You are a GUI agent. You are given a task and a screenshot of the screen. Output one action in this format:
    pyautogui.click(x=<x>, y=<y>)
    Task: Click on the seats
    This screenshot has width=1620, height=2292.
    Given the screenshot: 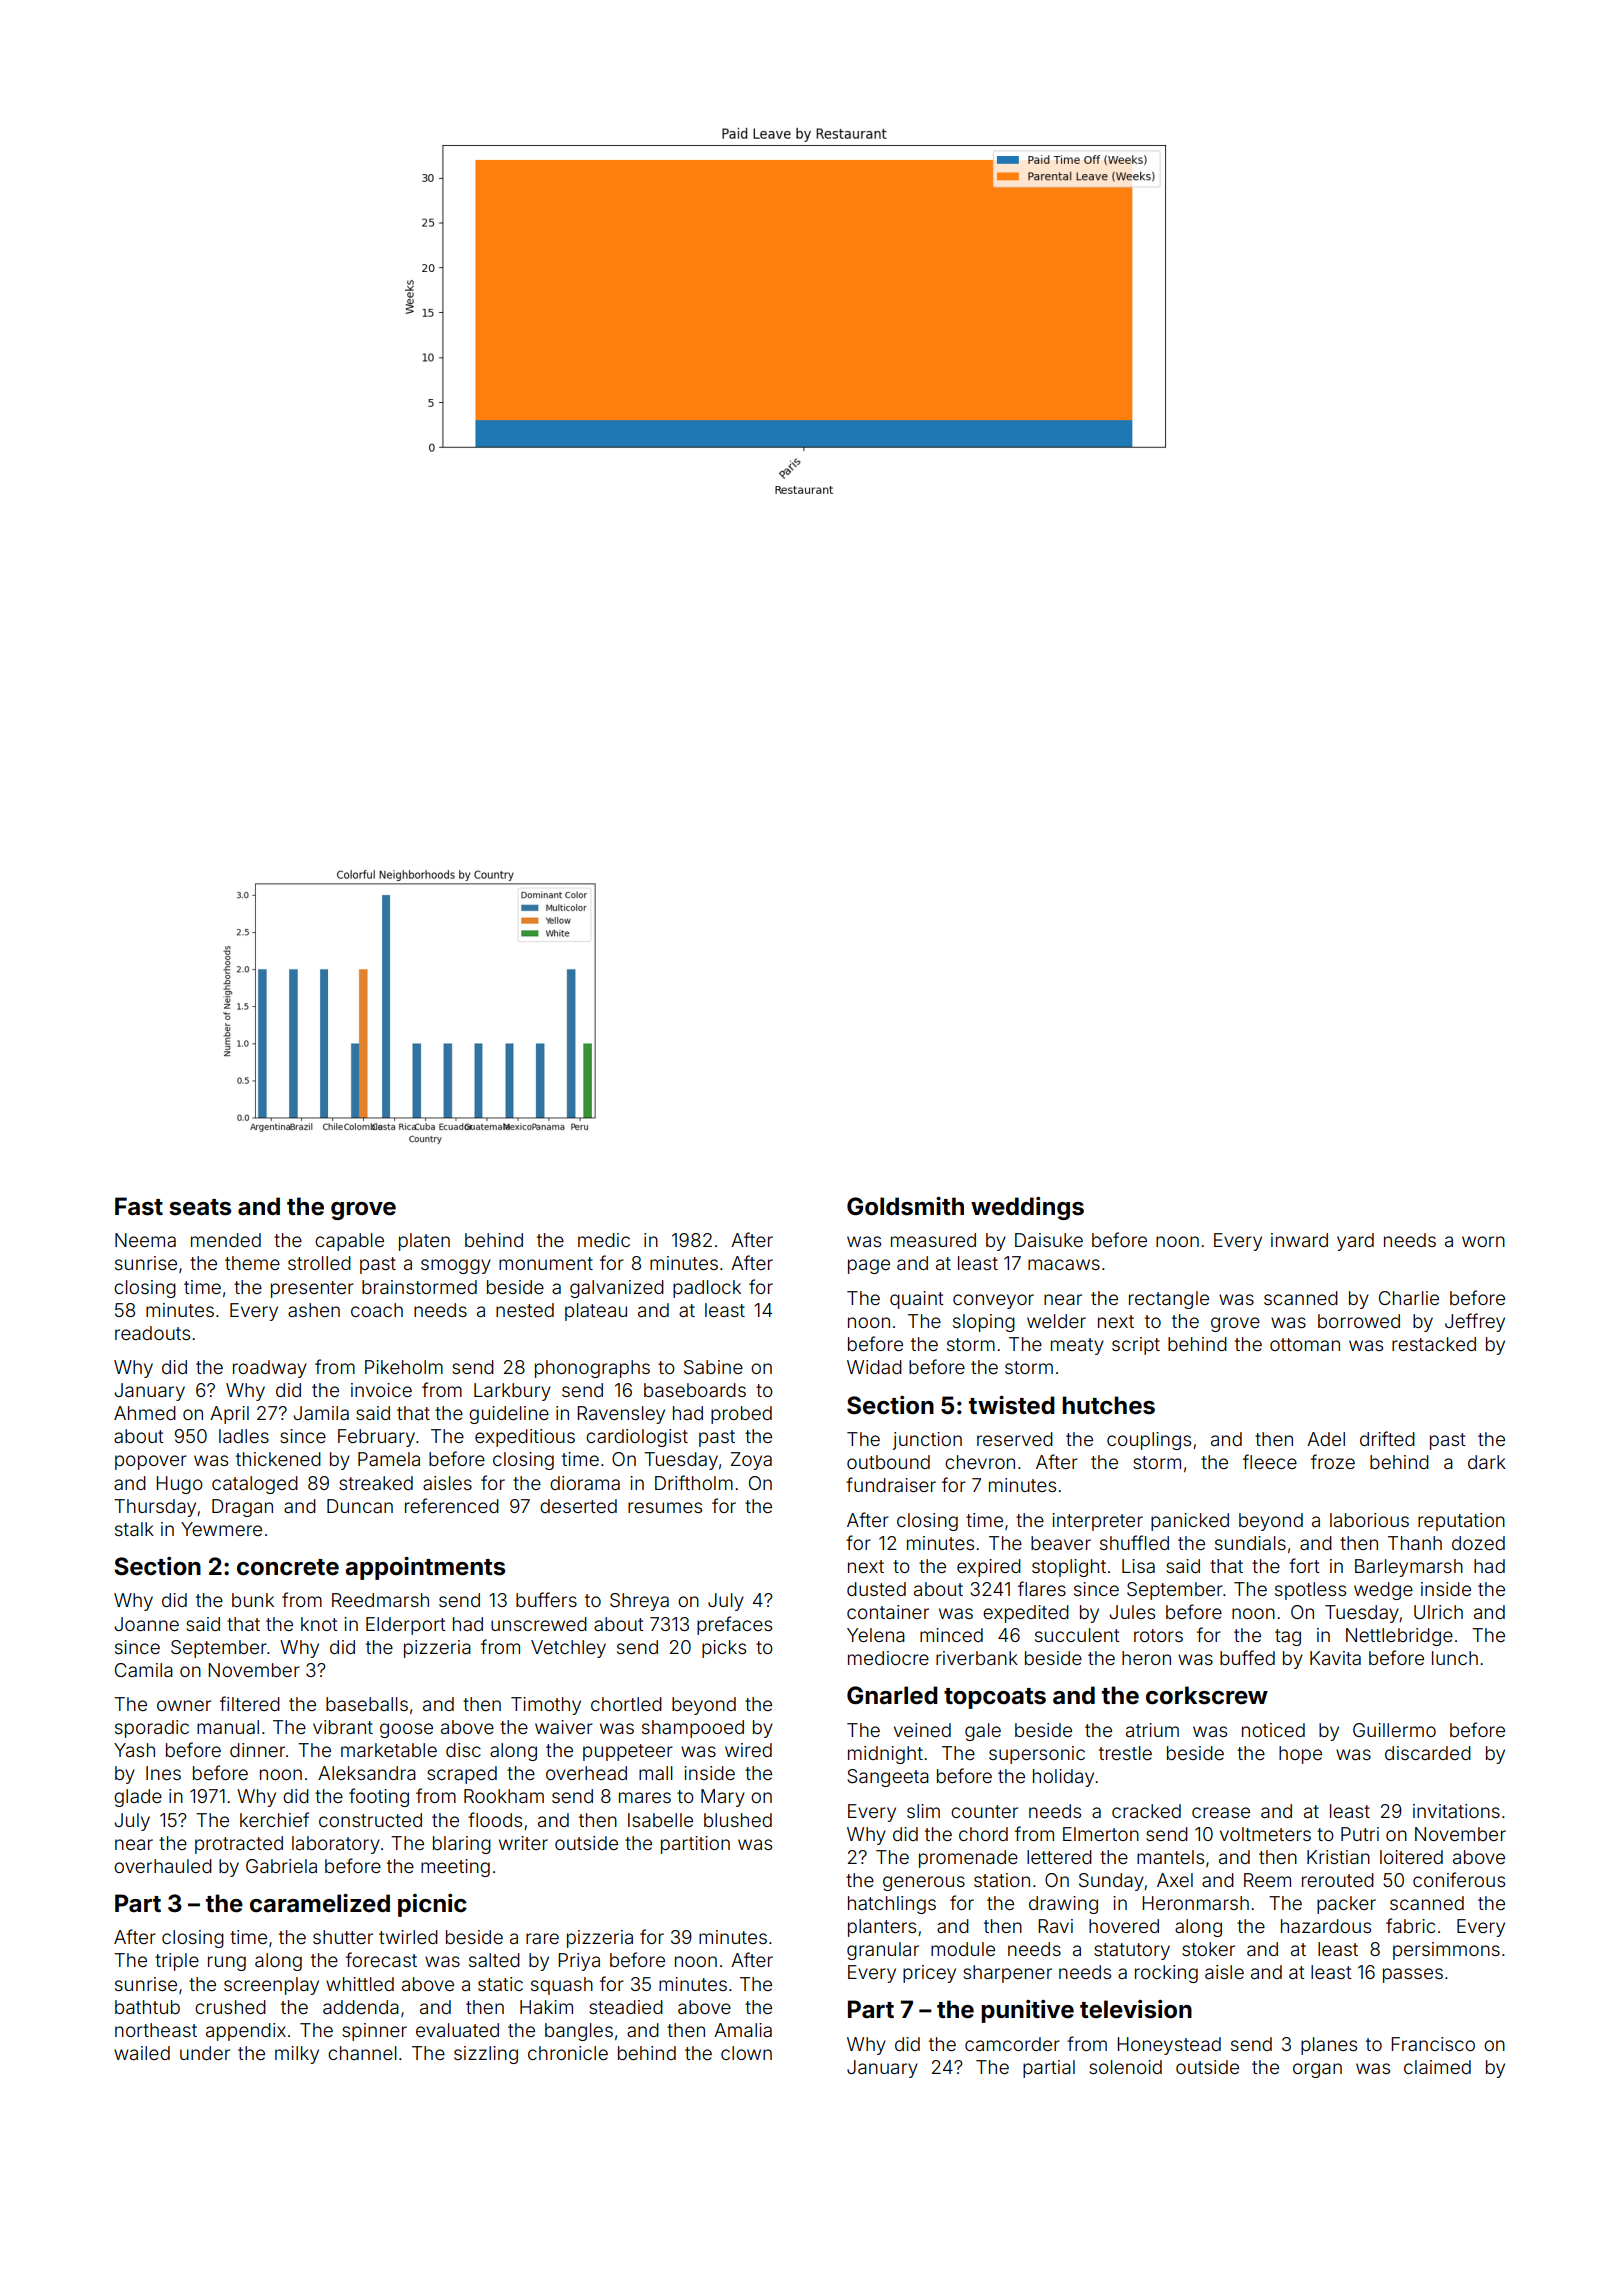 What is the action you would take?
    pyautogui.click(x=200, y=1207)
